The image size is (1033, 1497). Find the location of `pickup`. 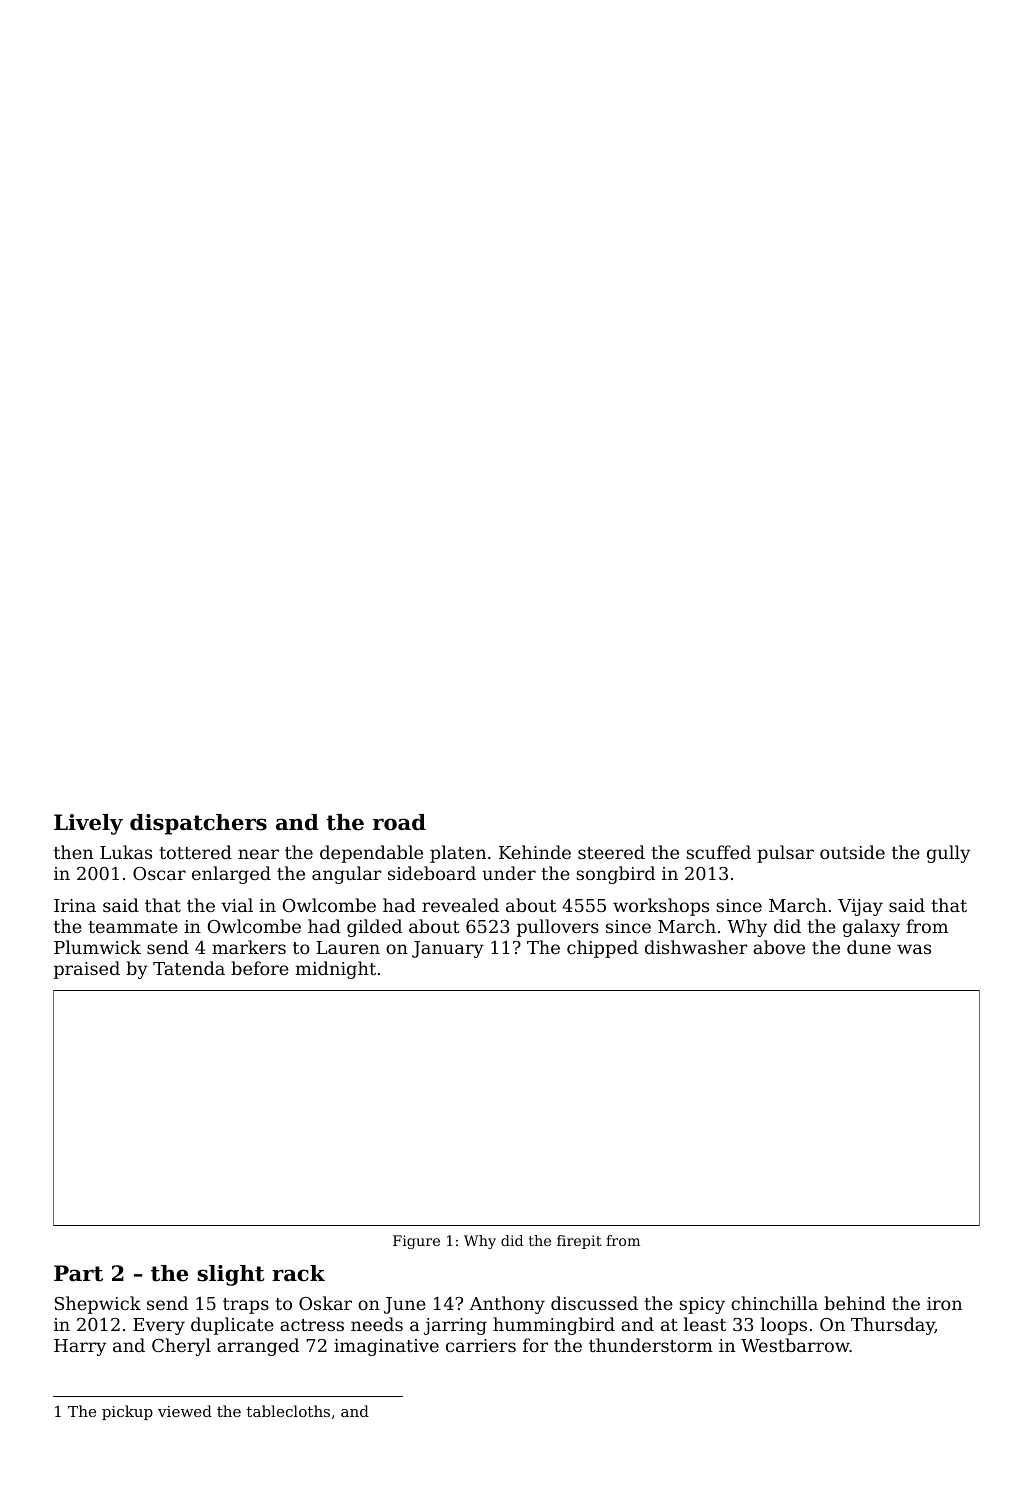

pickup is located at coordinates (127, 1412).
